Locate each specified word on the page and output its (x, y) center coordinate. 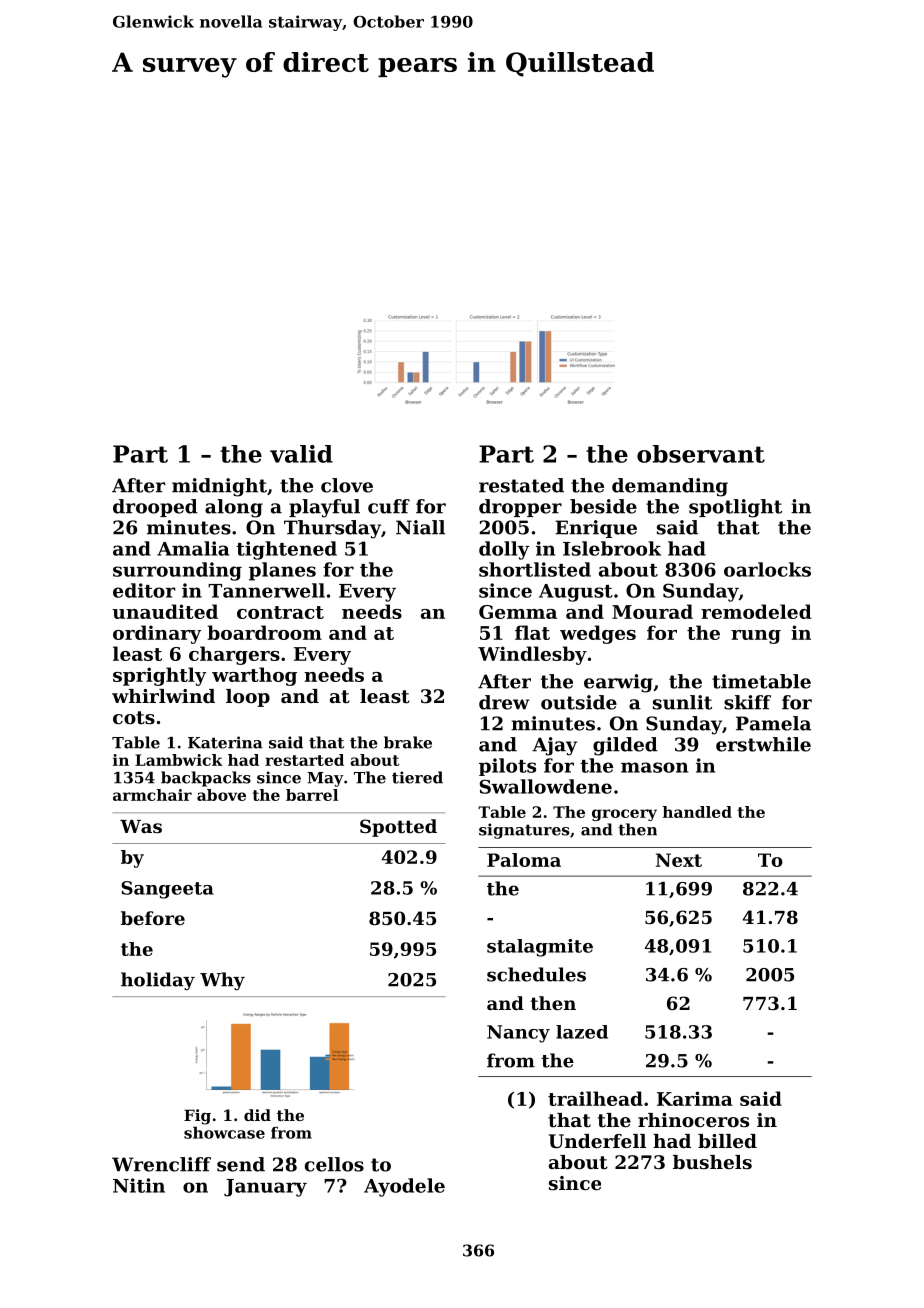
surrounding (177, 571)
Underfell (597, 1141)
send (241, 1164)
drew (504, 702)
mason (654, 767)
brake (408, 742)
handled (697, 812)
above (221, 795)
